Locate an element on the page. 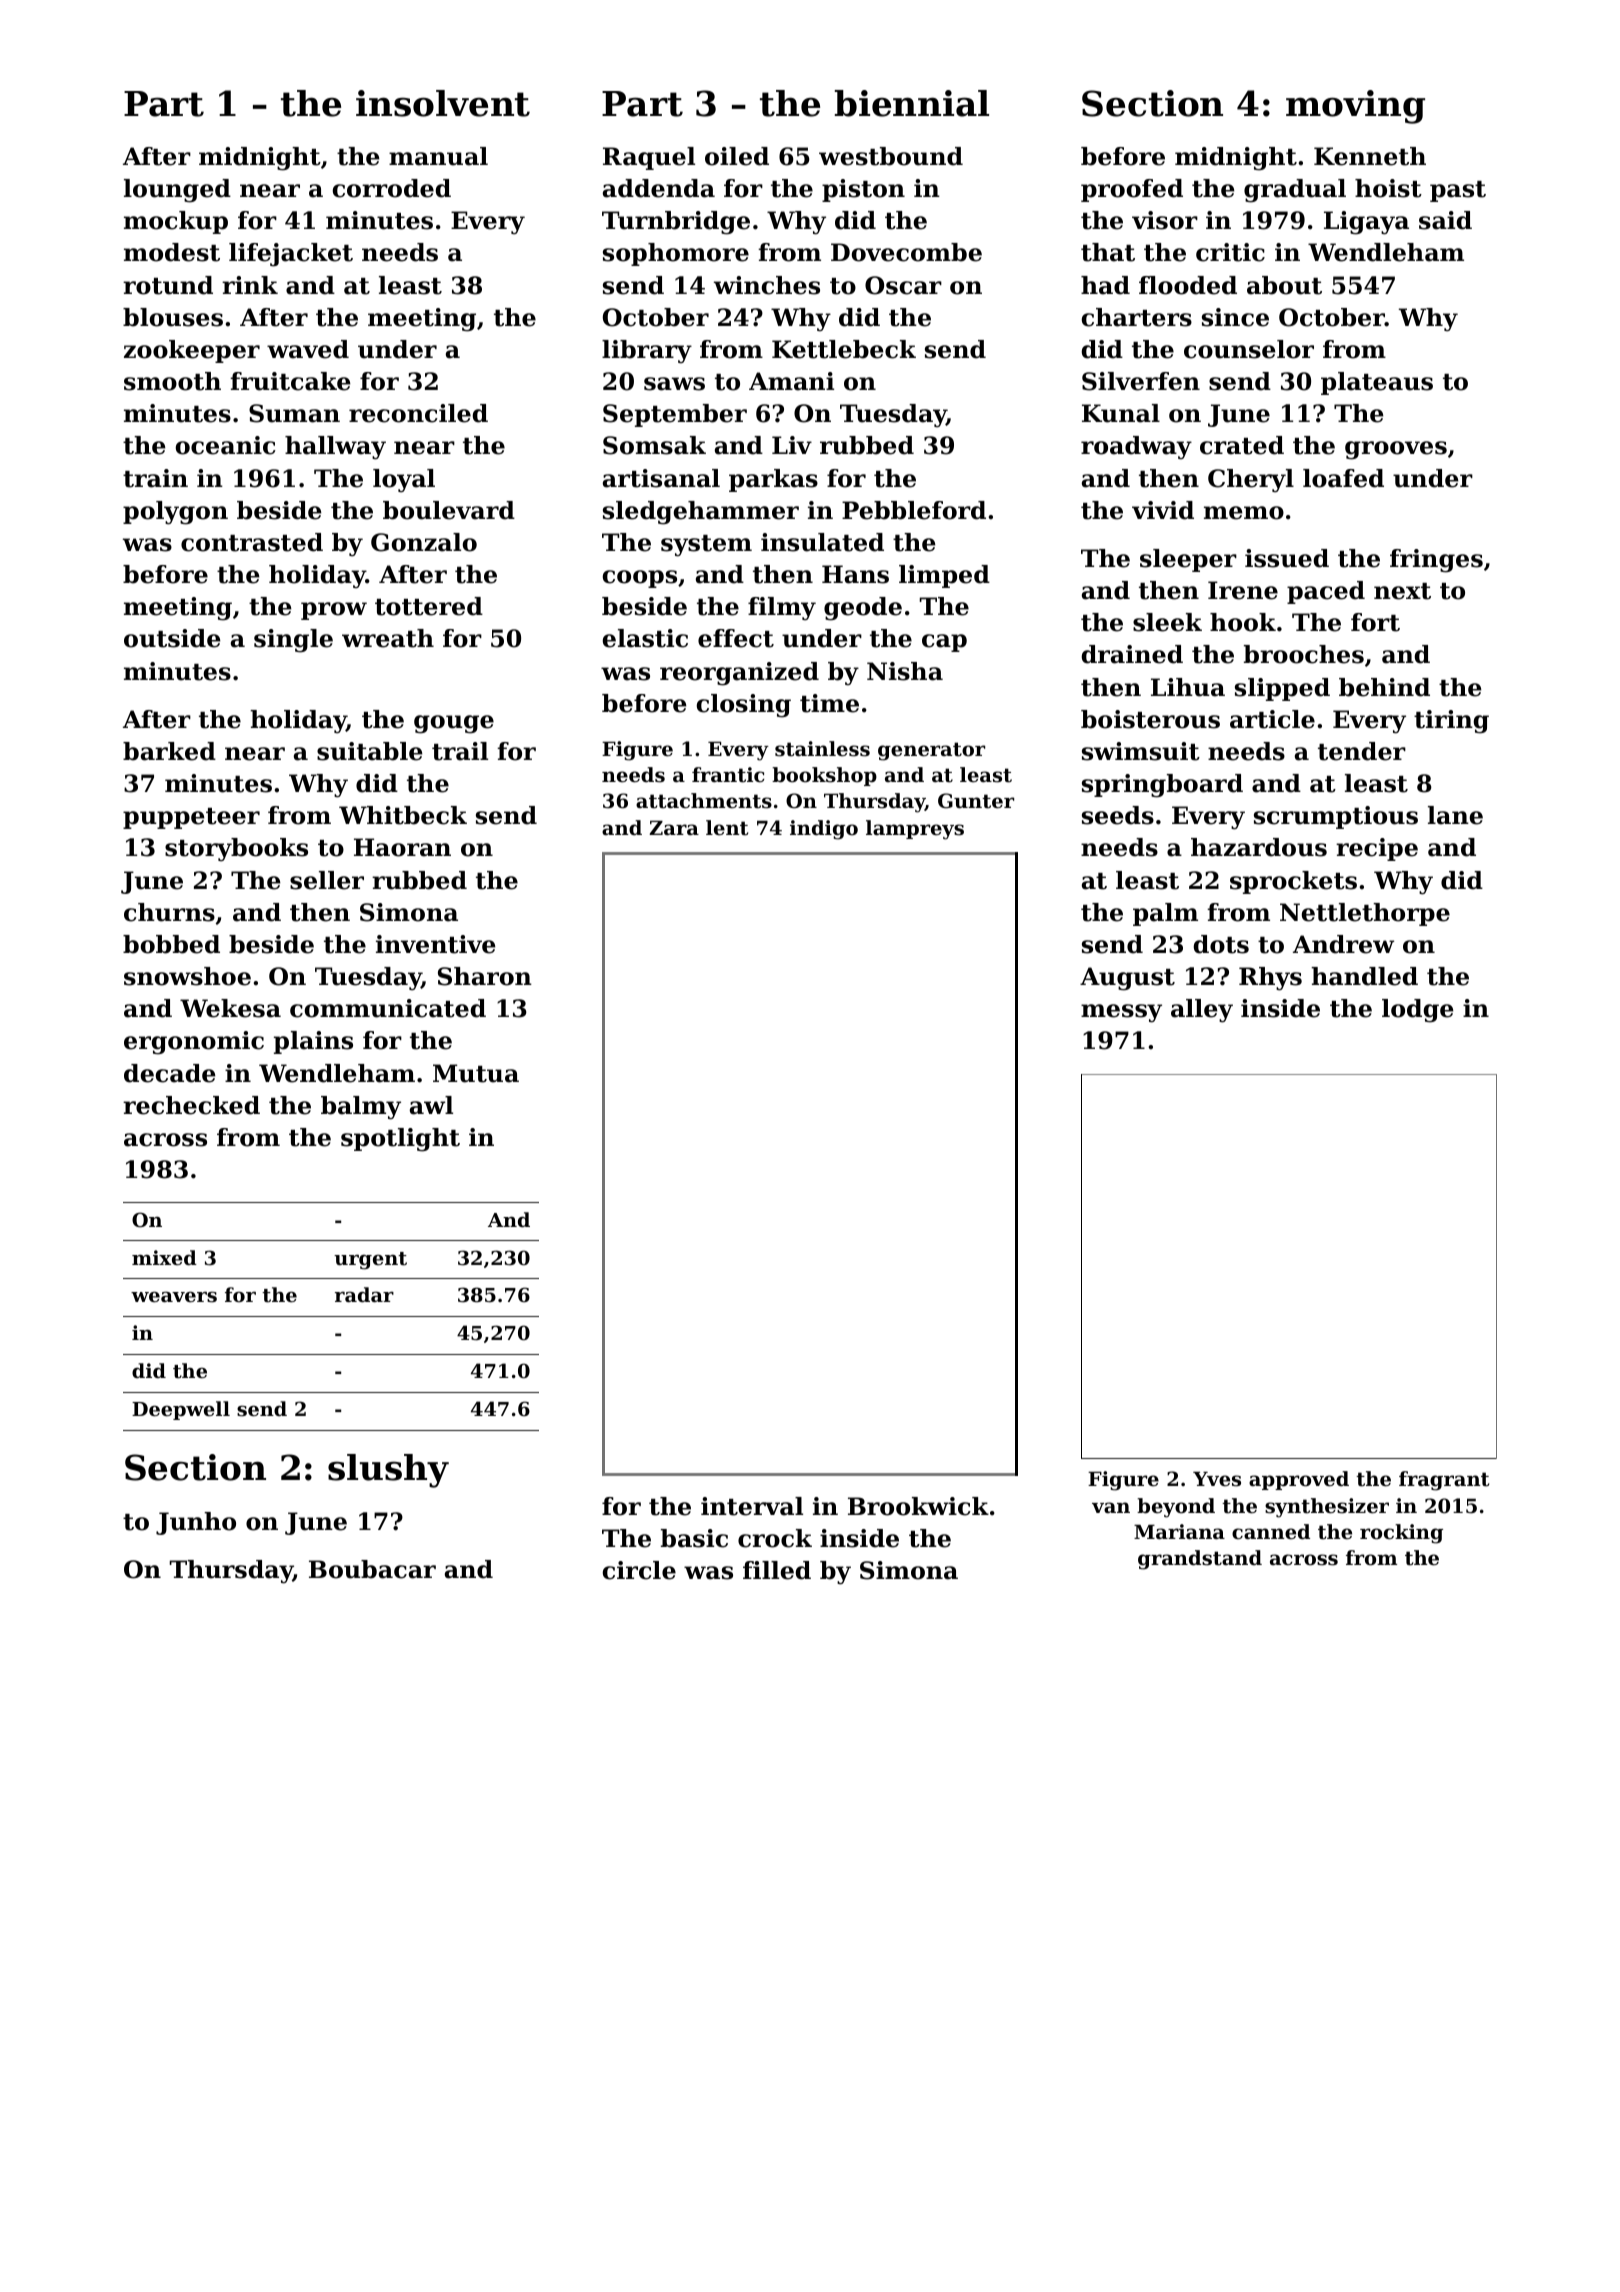 This document has width=1620, height=2292. plains is located at coordinates (313, 1042).
